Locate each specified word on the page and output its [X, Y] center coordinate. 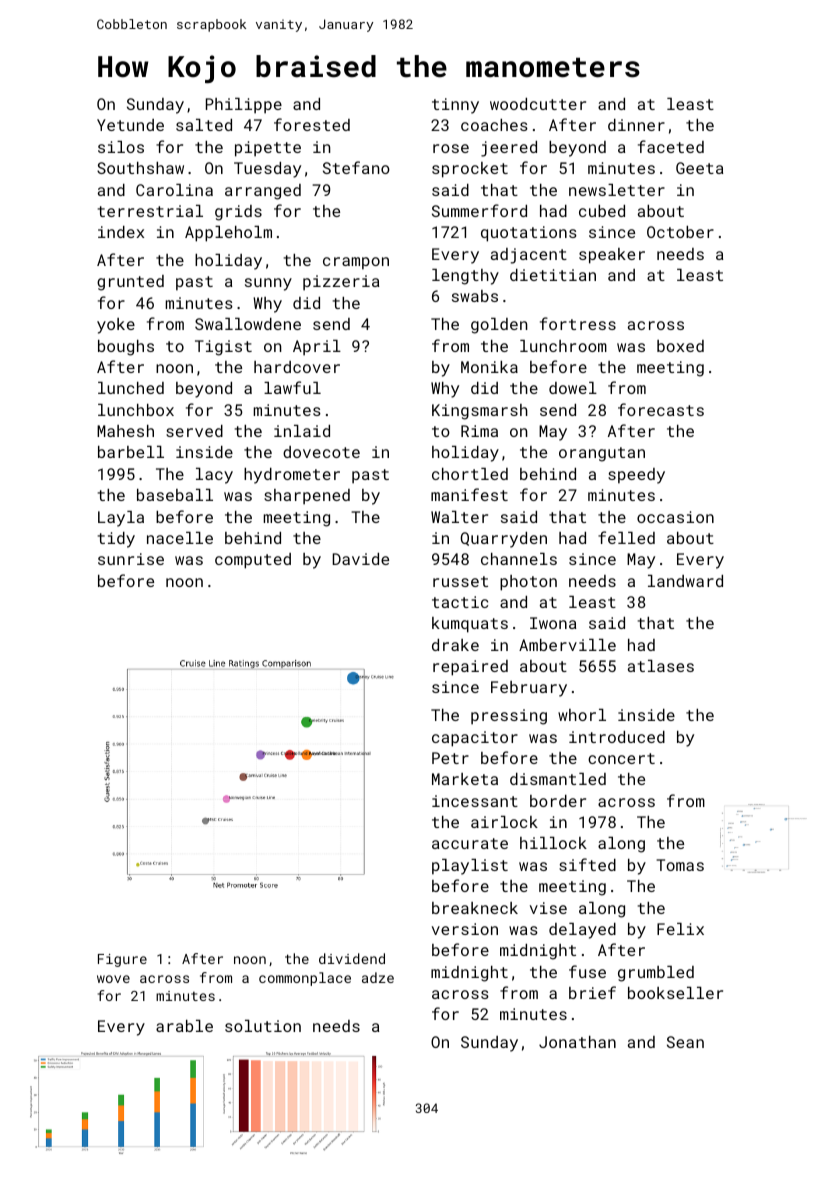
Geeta [699, 168]
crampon [356, 263]
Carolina [174, 190]
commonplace [305, 979]
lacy [214, 476]
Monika [489, 367]
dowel [573, 388]
